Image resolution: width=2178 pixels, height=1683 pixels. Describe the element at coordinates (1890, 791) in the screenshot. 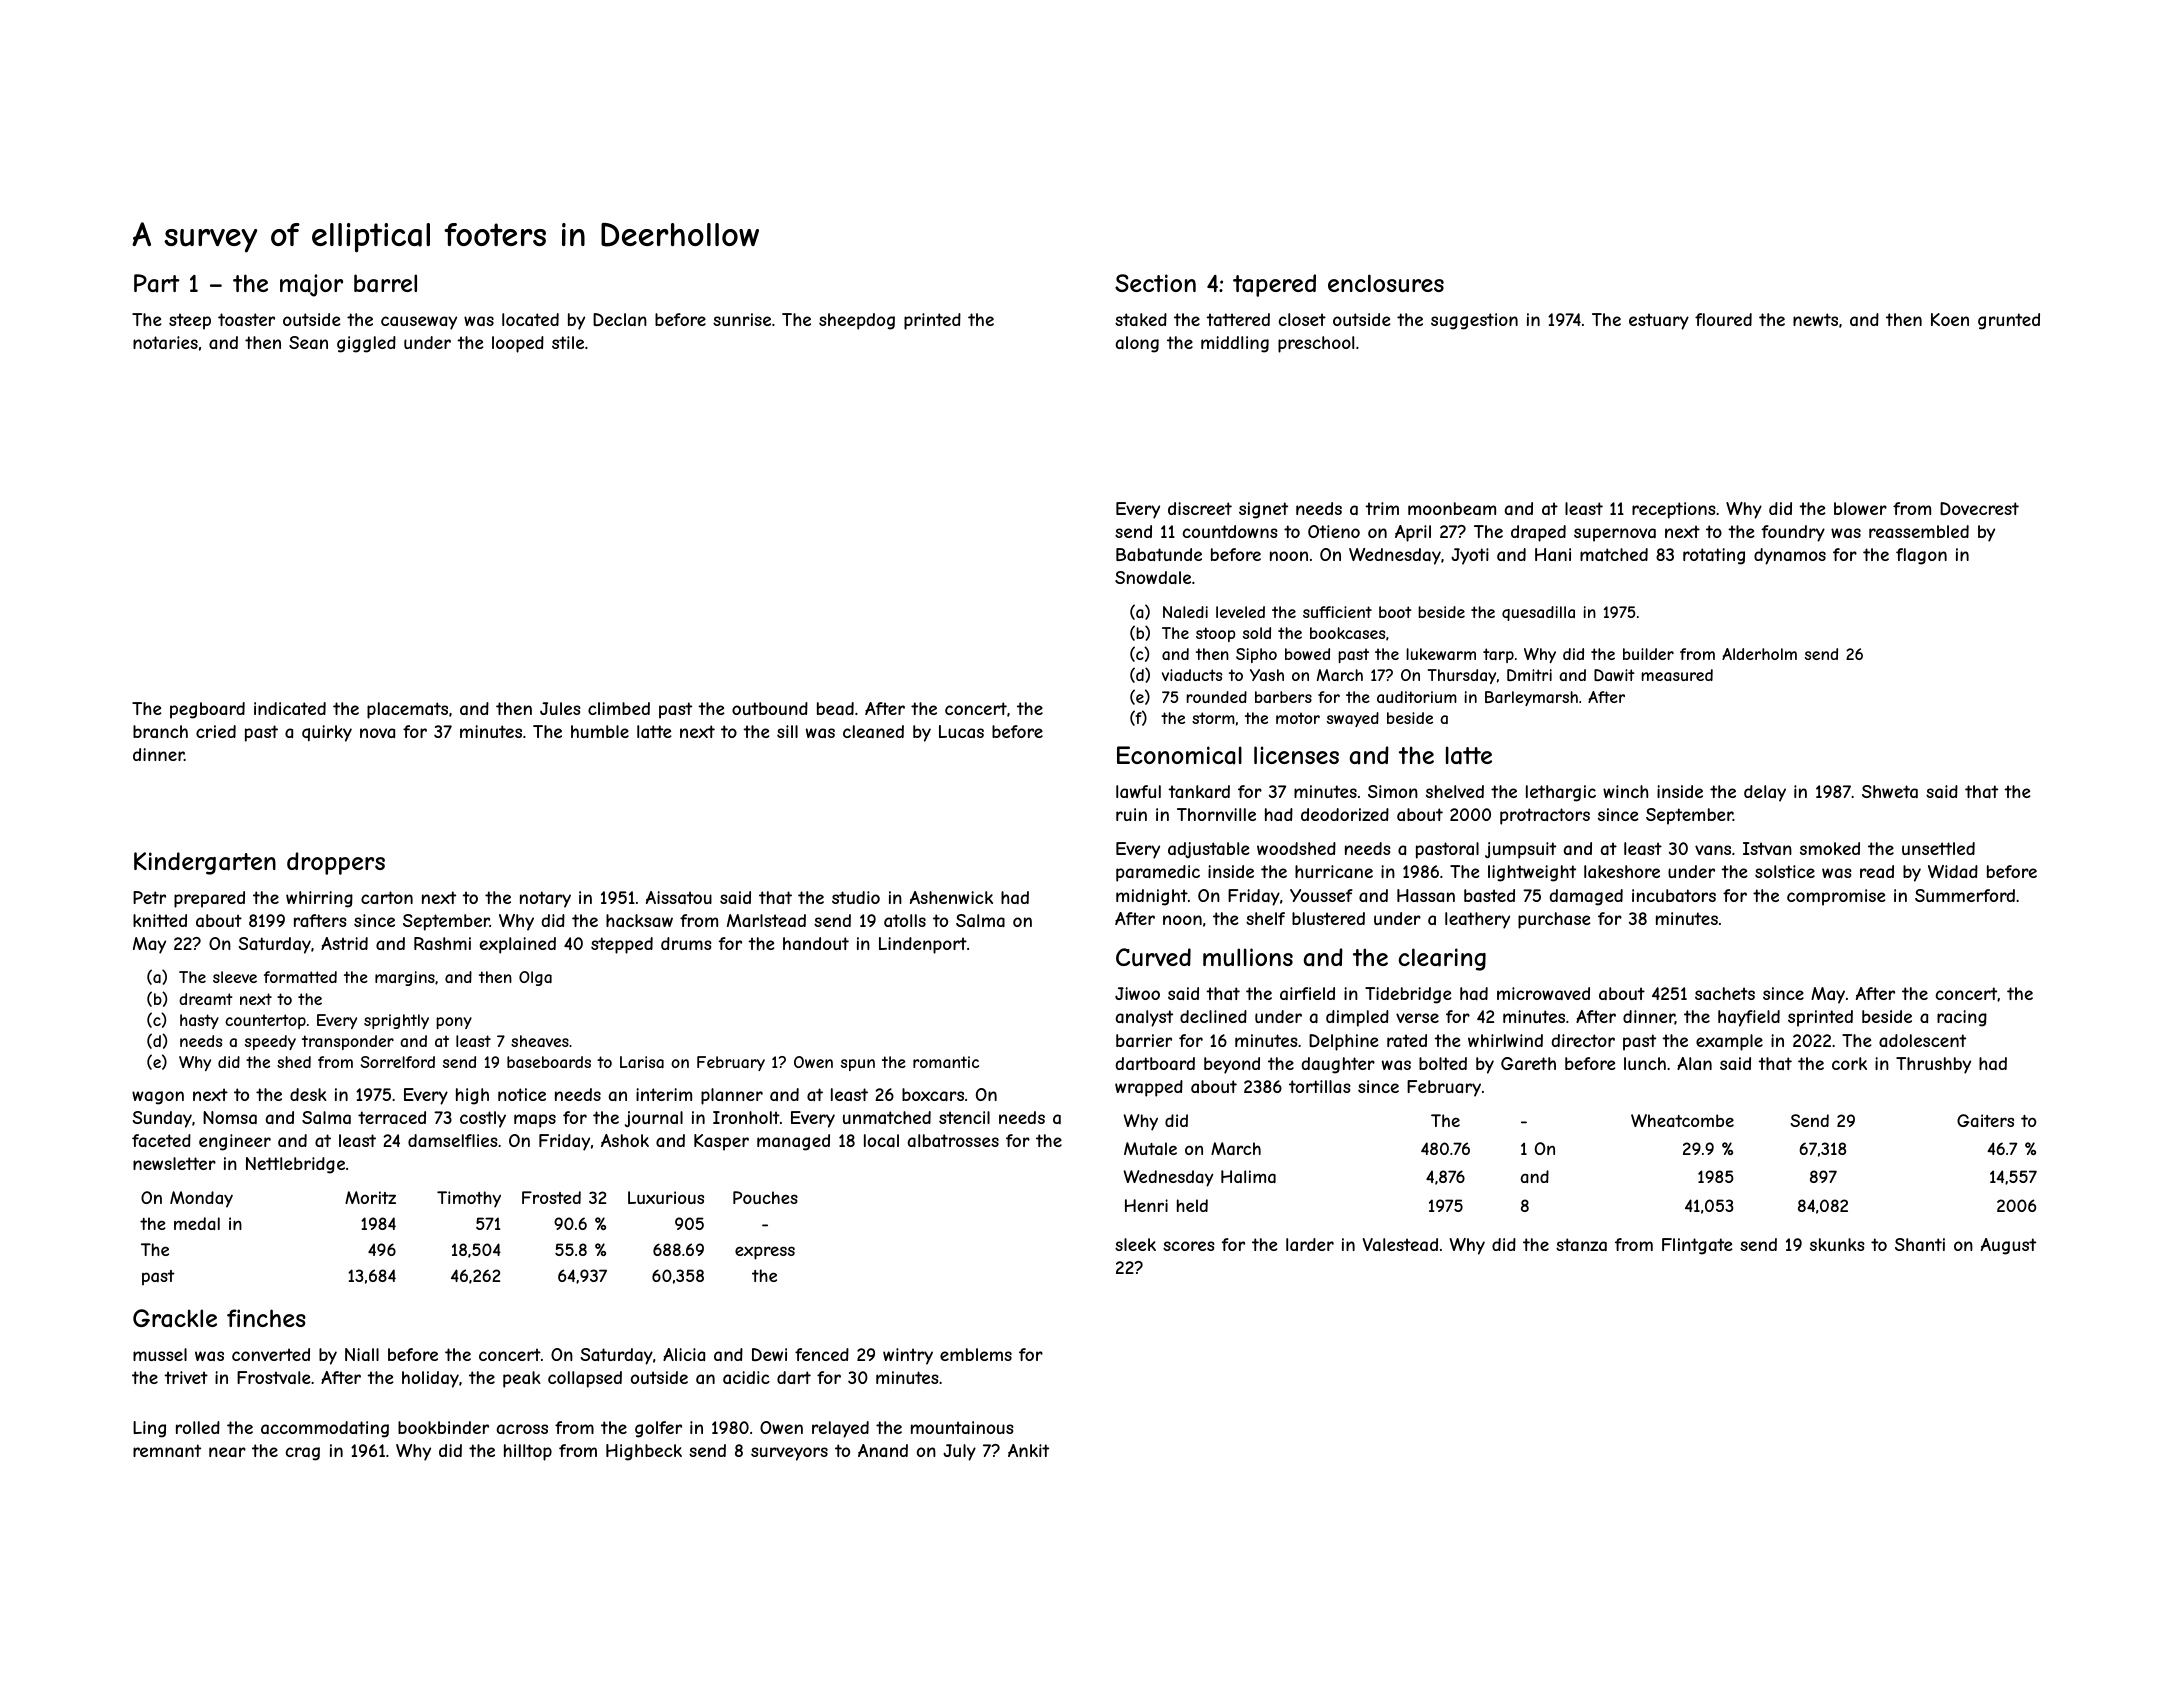

I see `Shweta` at that location.
